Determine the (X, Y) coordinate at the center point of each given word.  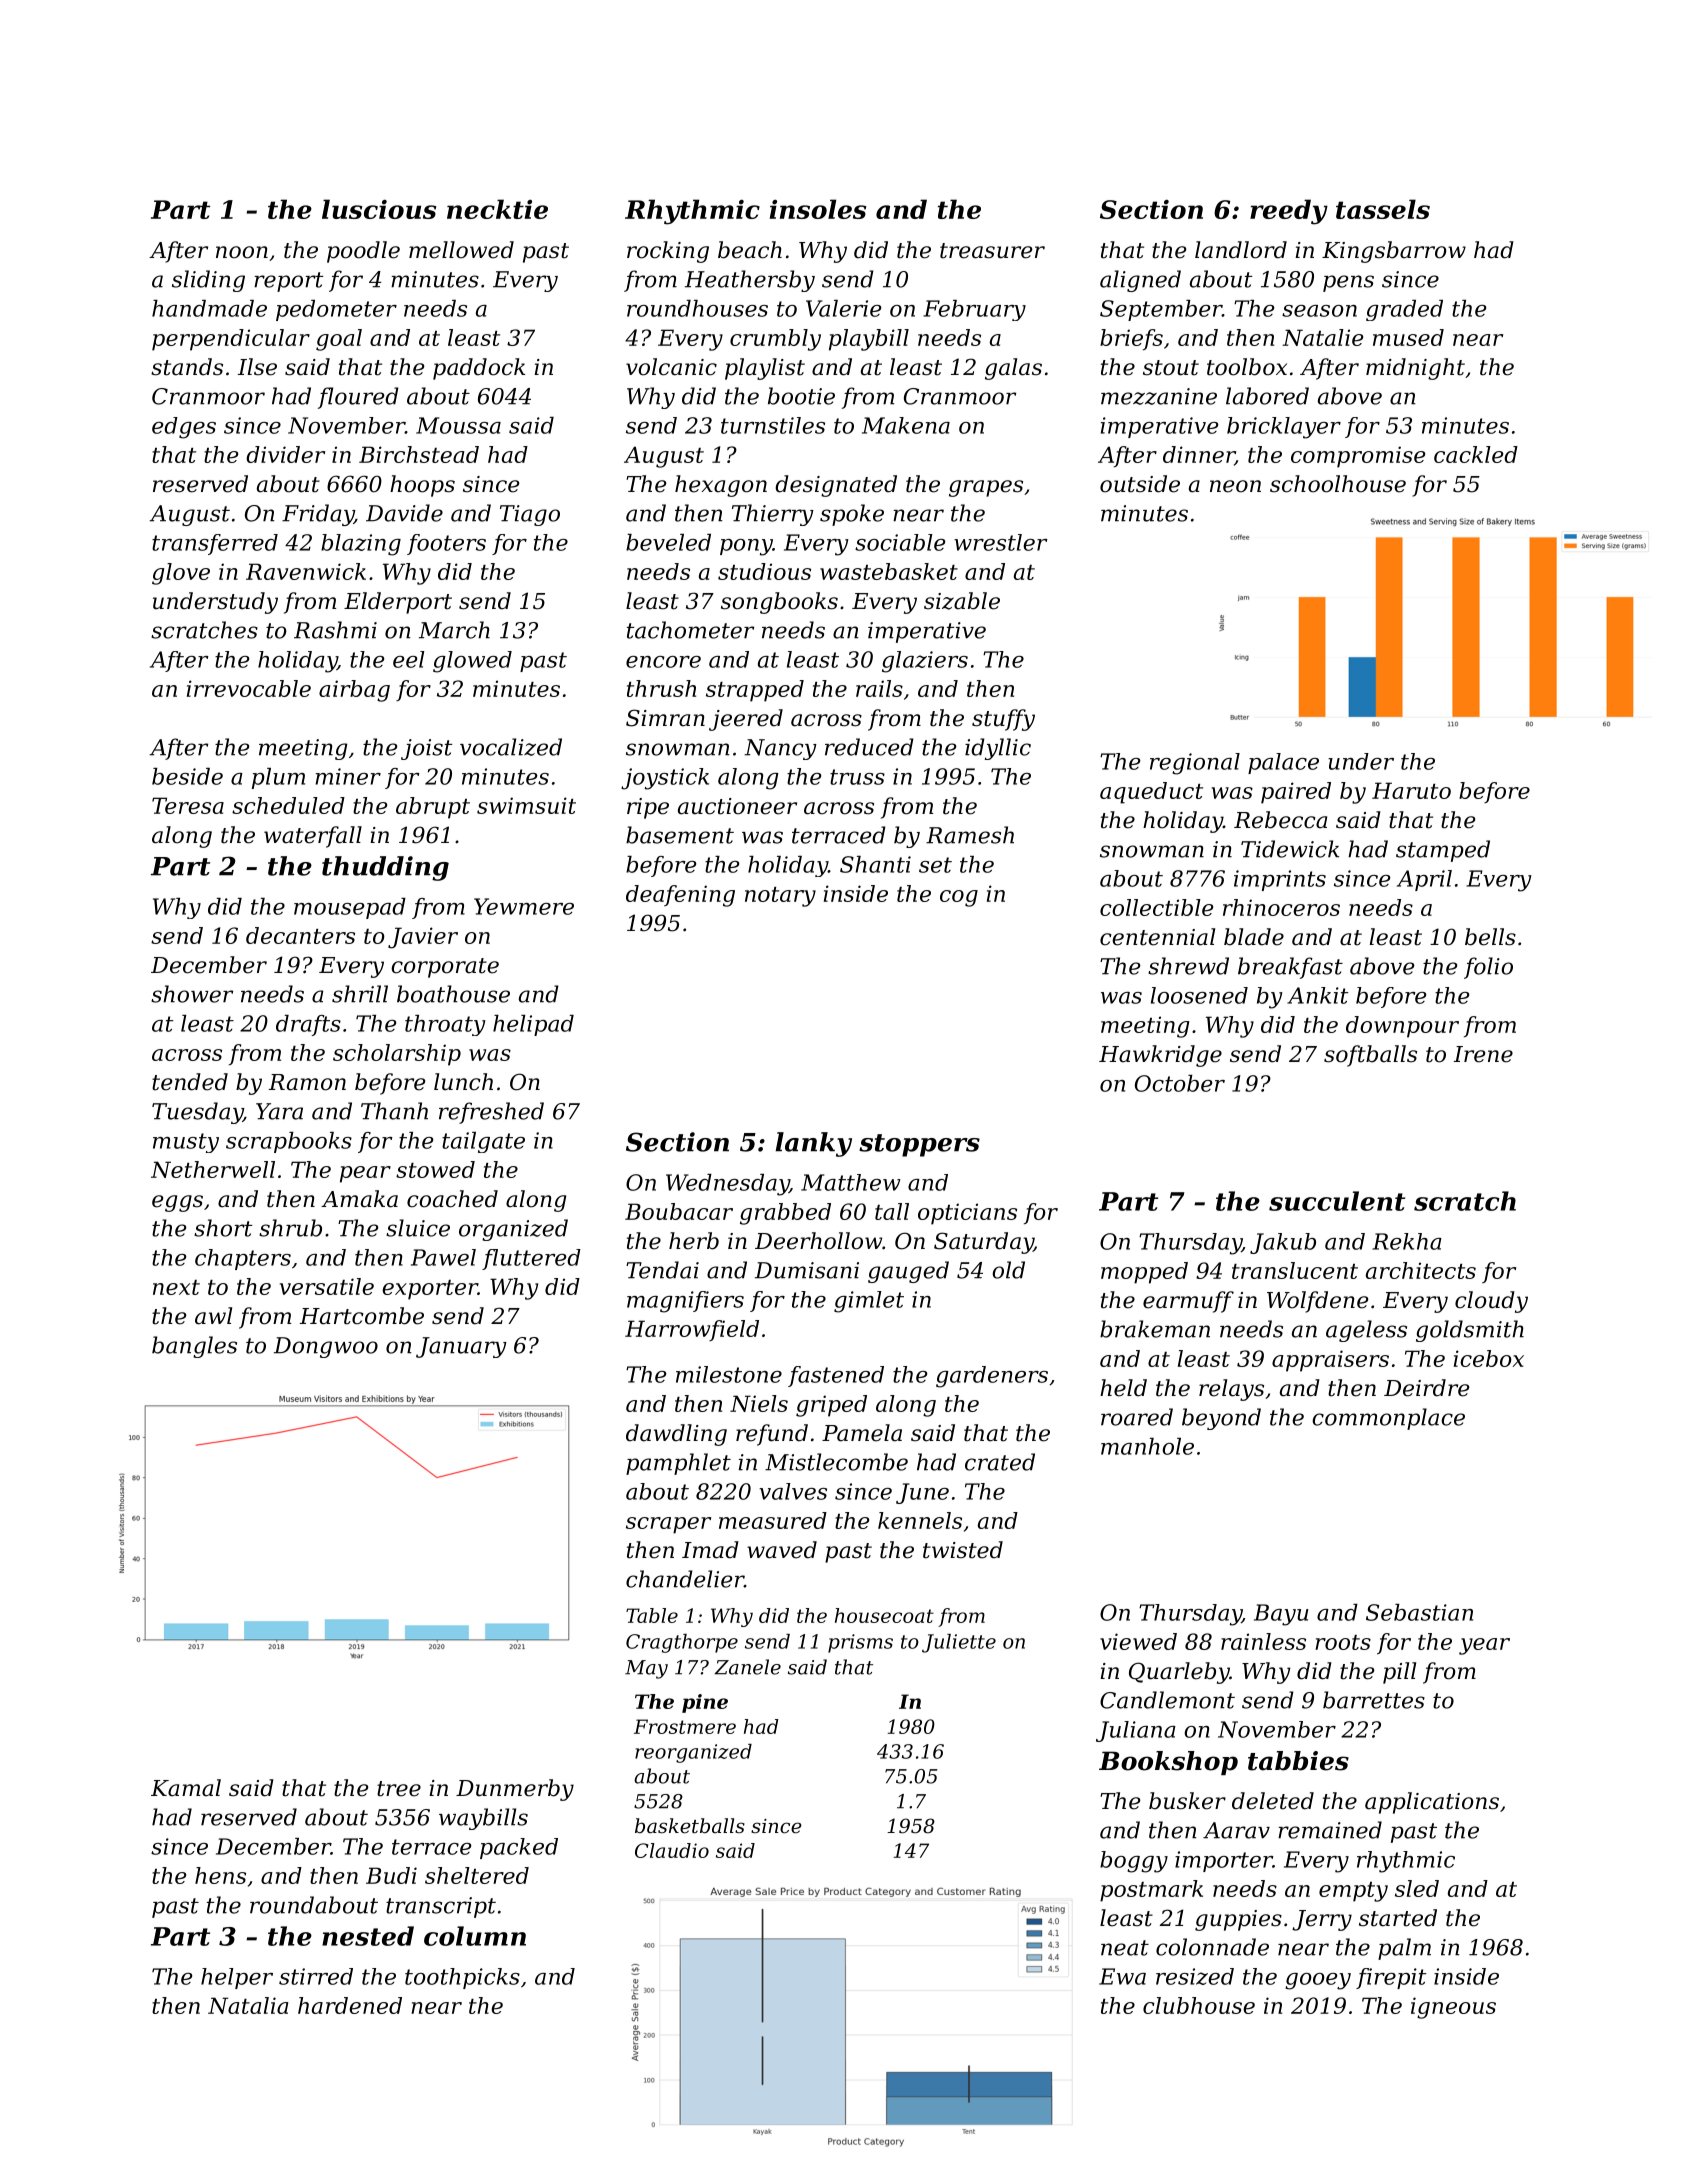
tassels (1383, 209)
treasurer (992, 251)
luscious (379, 209)
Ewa (1122, 1976)
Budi (391, 1875)
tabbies (1298, 1761)
